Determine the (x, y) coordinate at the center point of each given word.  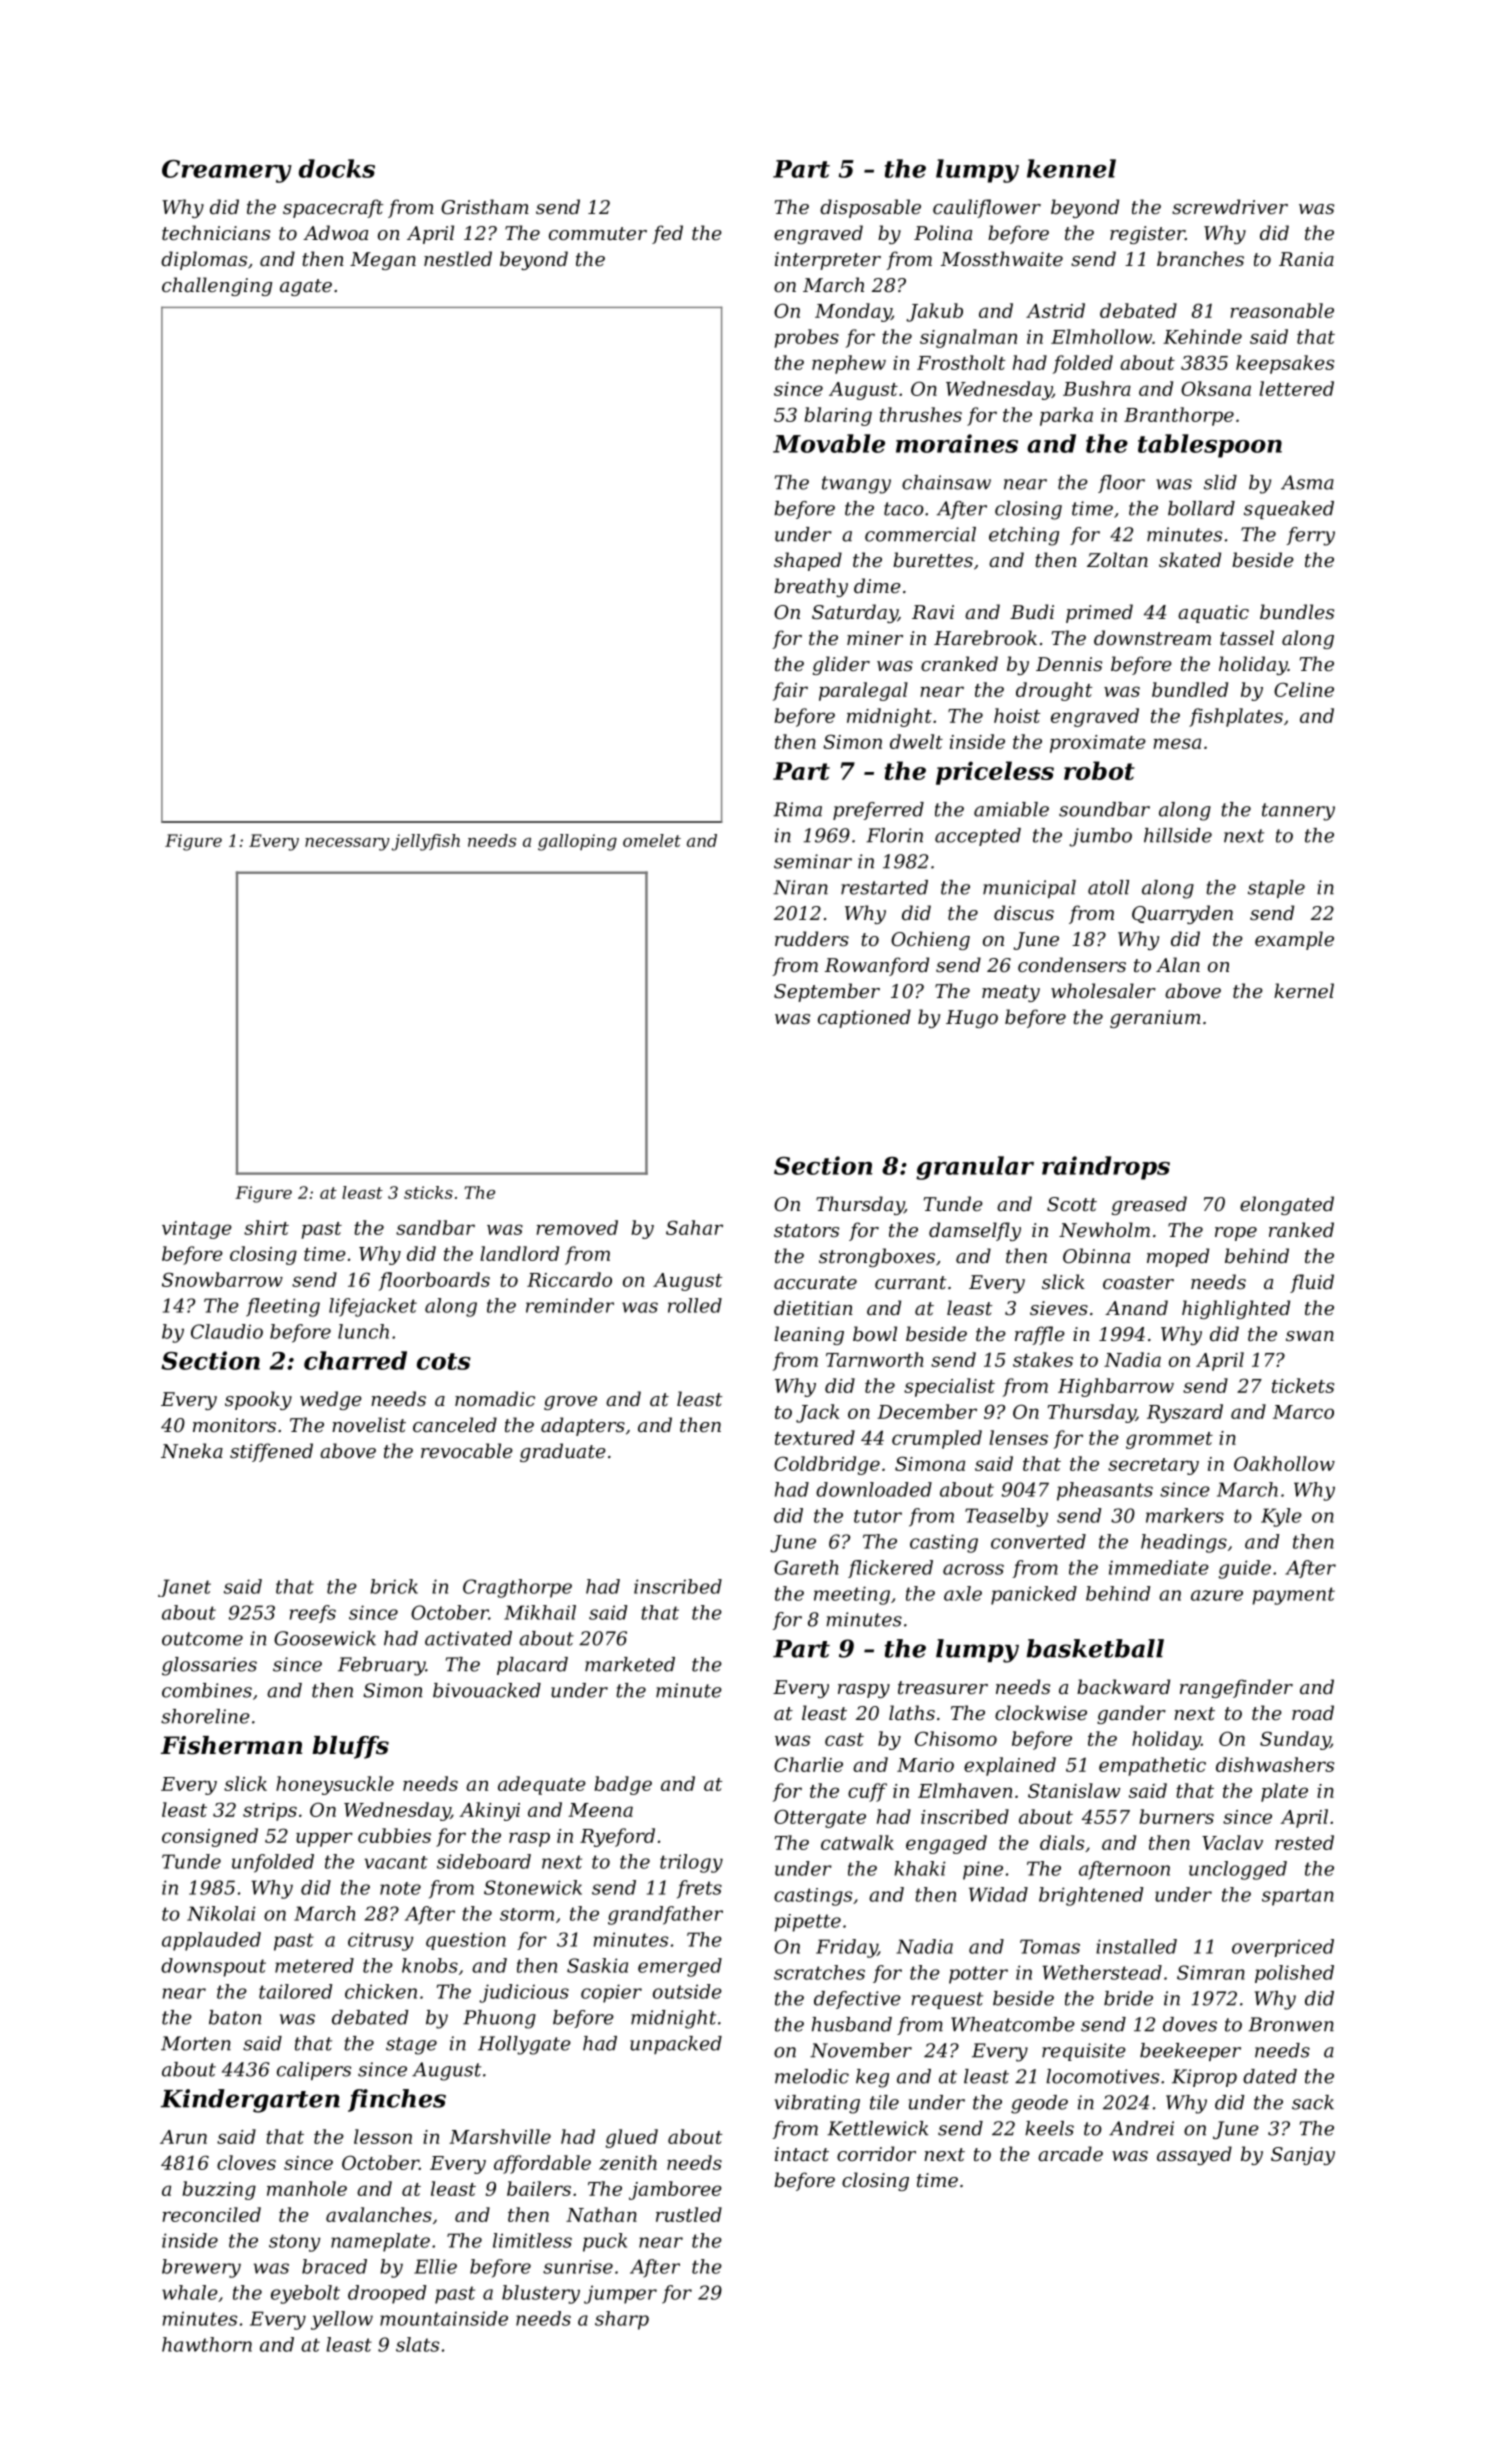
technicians (216, 232)
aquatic (1213, 614)
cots (444, 1361)
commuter (598, 233)
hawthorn (207, 2344)
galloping (577, 842)
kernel (1304, 990)
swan (1310, 1336)
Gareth (806, 1567)
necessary (347, 844)
